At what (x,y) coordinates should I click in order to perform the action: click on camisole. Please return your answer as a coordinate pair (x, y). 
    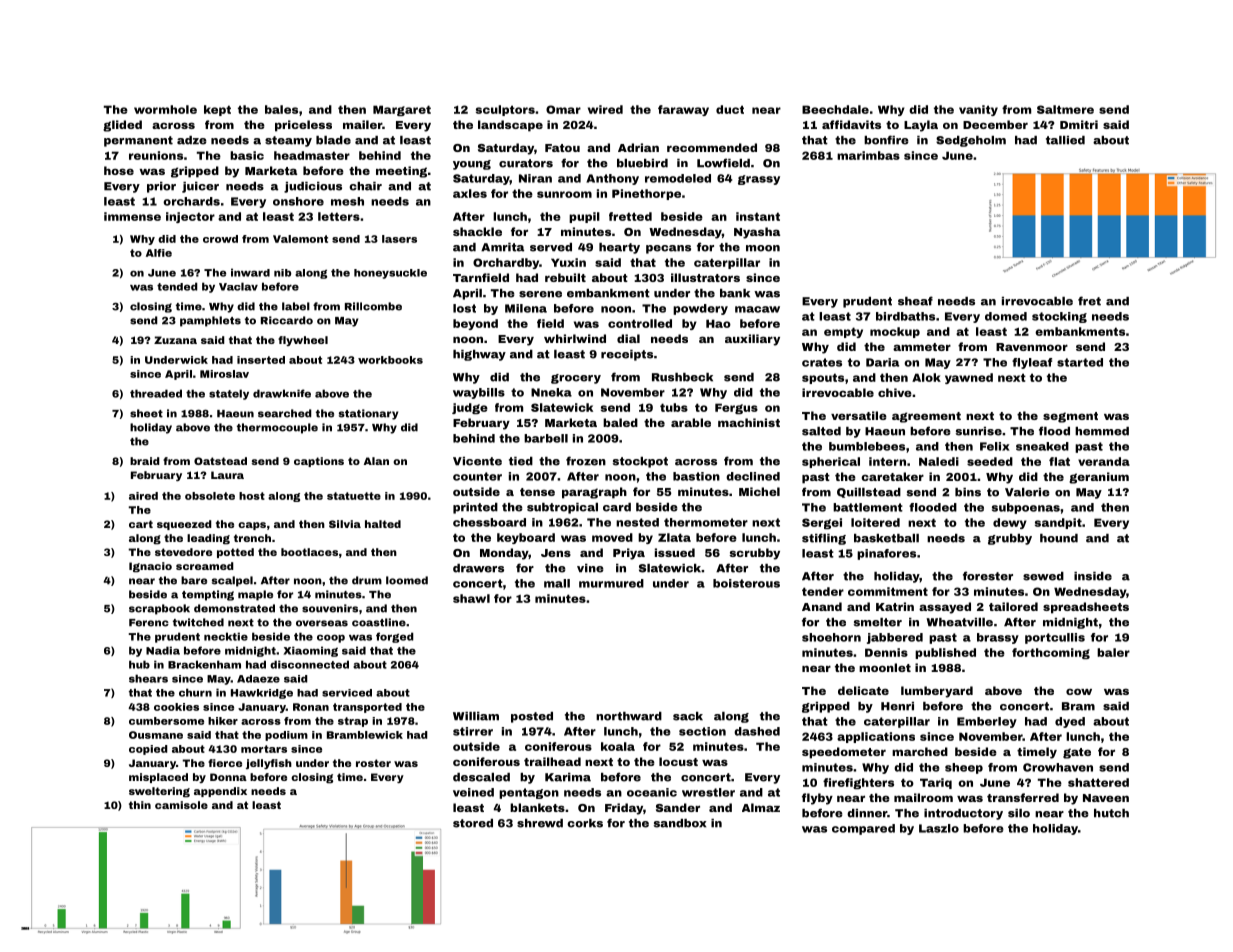
    Looking at the image, I should click on (181, 805).
